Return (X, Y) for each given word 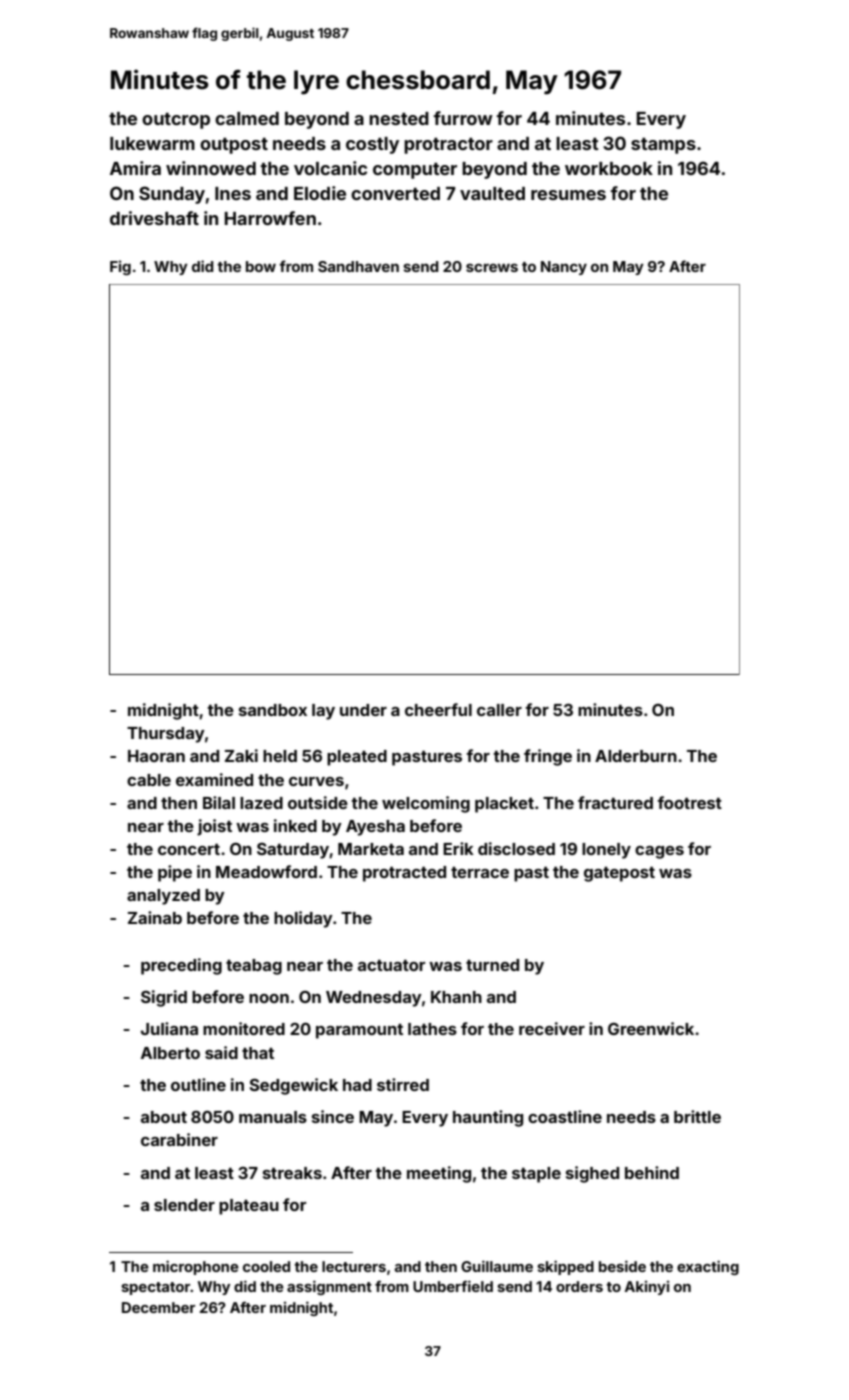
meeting (439, 1174)
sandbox (273, 710)
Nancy (564, 268)
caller (499, 710)
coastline (565, 1116)
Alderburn (636, 756)
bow (261, 266)
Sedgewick (293, 1086)
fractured (615, 802)
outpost (234, 146)
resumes (568, 195)
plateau (249, 1207)
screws (492, 267)
